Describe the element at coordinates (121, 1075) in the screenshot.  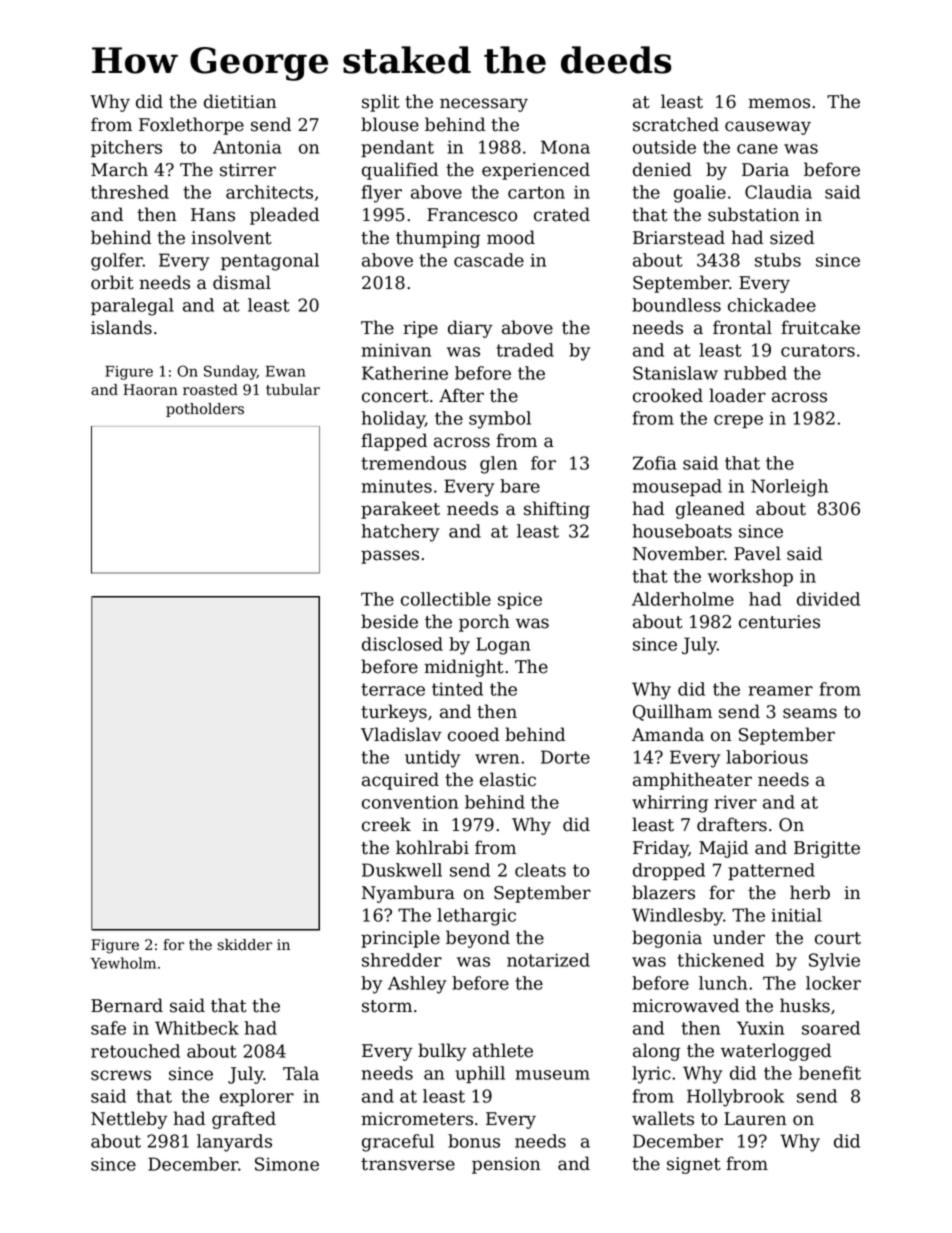
I see `screws` at that location.
